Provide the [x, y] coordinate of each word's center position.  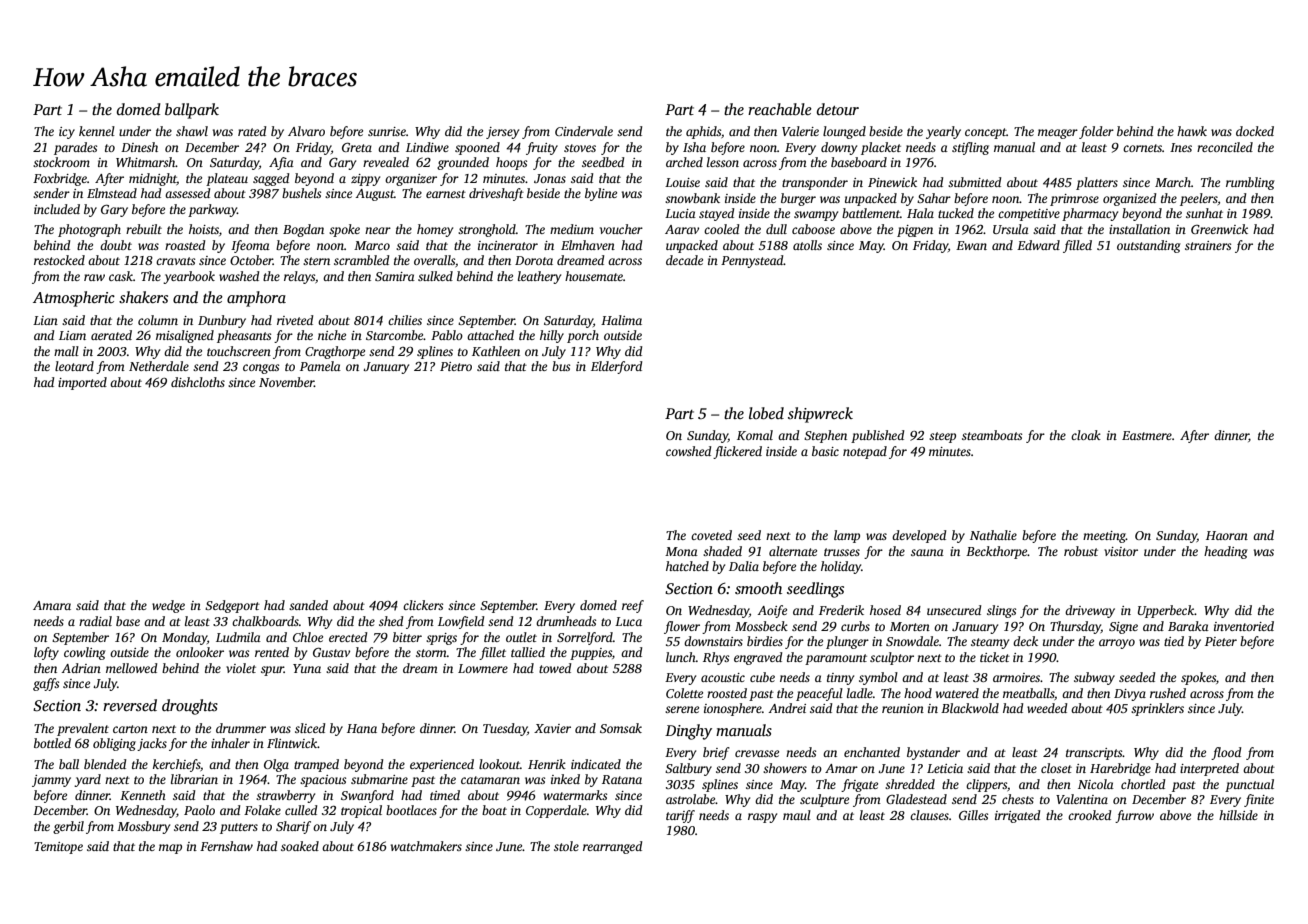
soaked [300, 846]
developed [919, 536]
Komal [755, 435]
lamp [847, 536]
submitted [974, 182]
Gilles [973, 815]
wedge [168, 606]
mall [66, 351]
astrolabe [691, 799]
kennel [97, 131]
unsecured [954, 610]
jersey [502, 133]
